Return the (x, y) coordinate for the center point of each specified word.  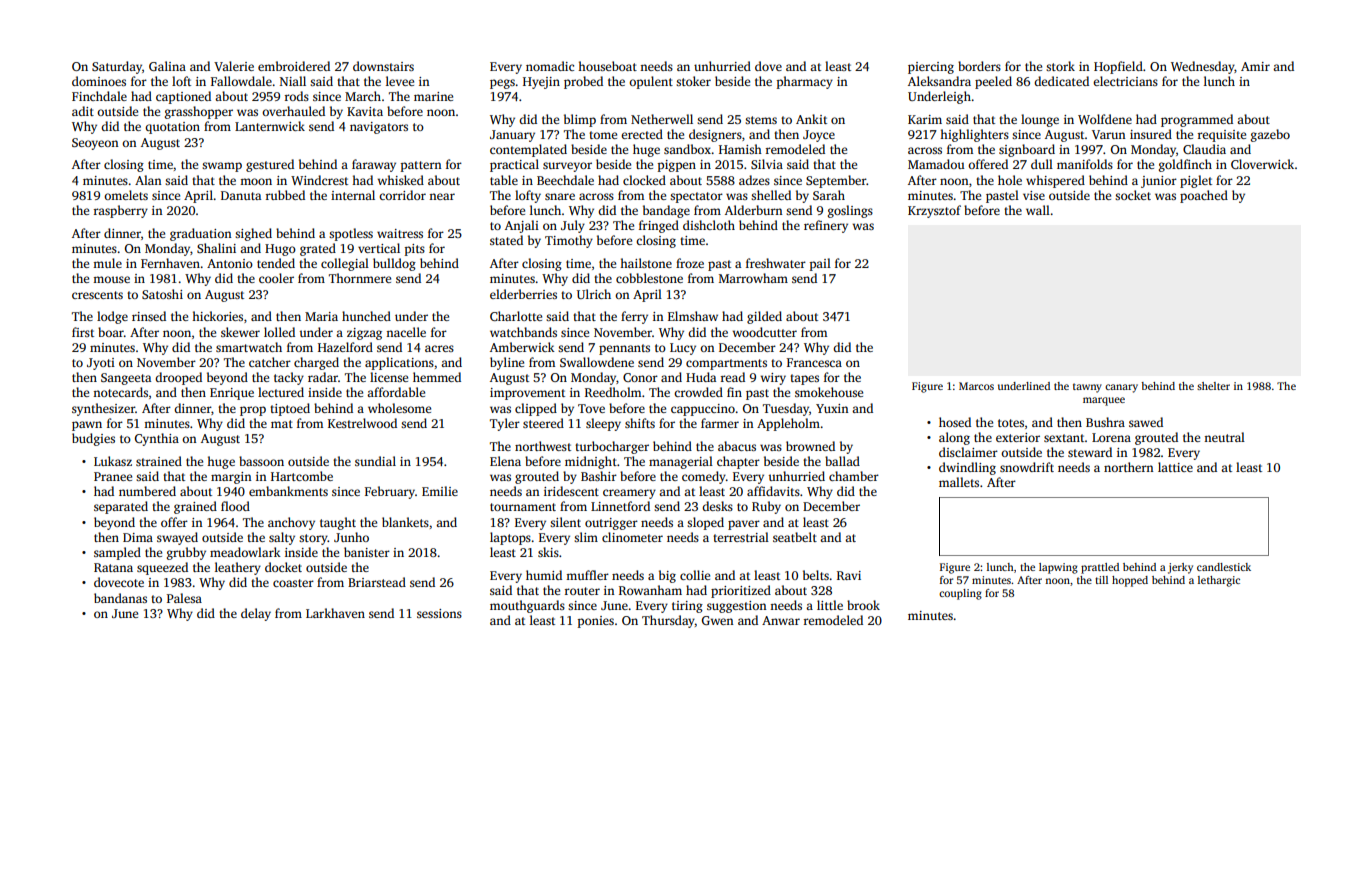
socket (1133, 195)
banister (367, 552)
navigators (379, 128)
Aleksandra (939, 81)
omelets (126, 195)
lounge (1040, 120)
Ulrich (594, 294)
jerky (1180, 568)
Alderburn (754, 210)
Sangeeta (126, 379)
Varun (1109, 134)
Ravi (849, 575)
